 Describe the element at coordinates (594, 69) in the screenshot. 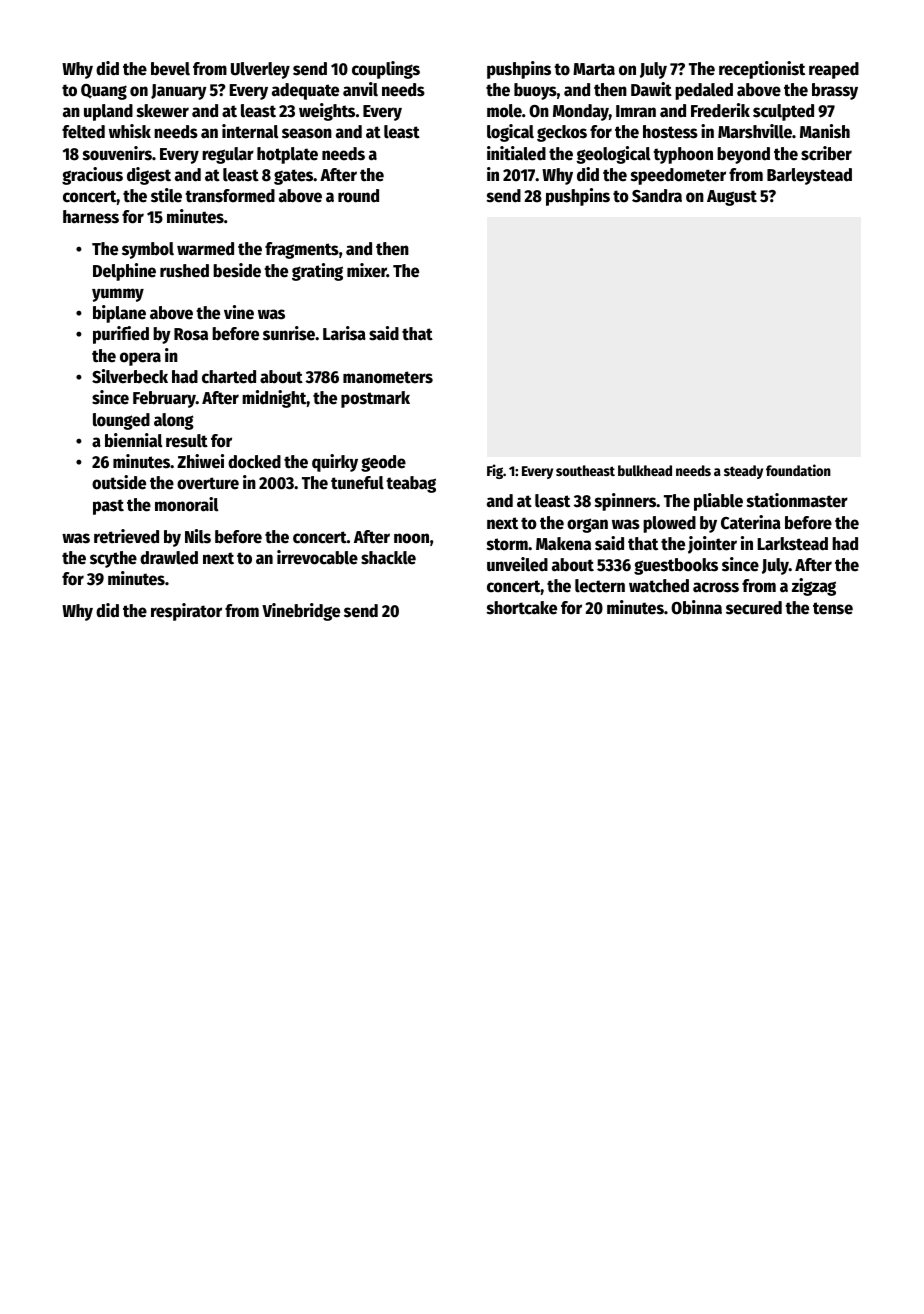

I see `Marta` at that location.
